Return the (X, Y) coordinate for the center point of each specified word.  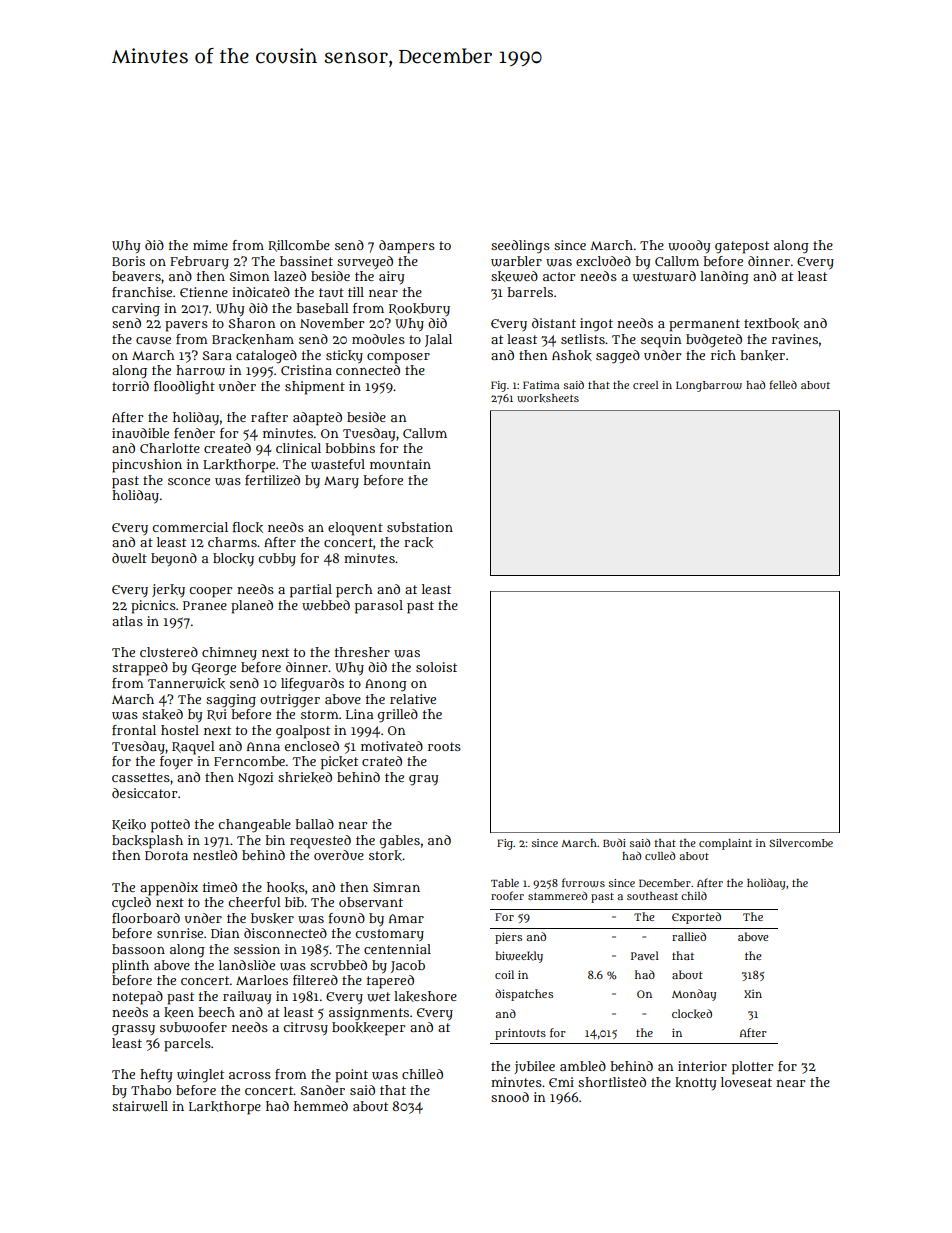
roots (444, 746)
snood (510, 1097)
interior (702, 1066)
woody (689, 246)
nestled (215, 855)
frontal (134, 730)
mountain (400, 464)
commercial (190, 527)
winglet (200, 1076)
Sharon (252, 323)
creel (645, 385)
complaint (725, 844)
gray (424, 780)
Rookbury (419, 309)
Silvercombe (801, 843)
